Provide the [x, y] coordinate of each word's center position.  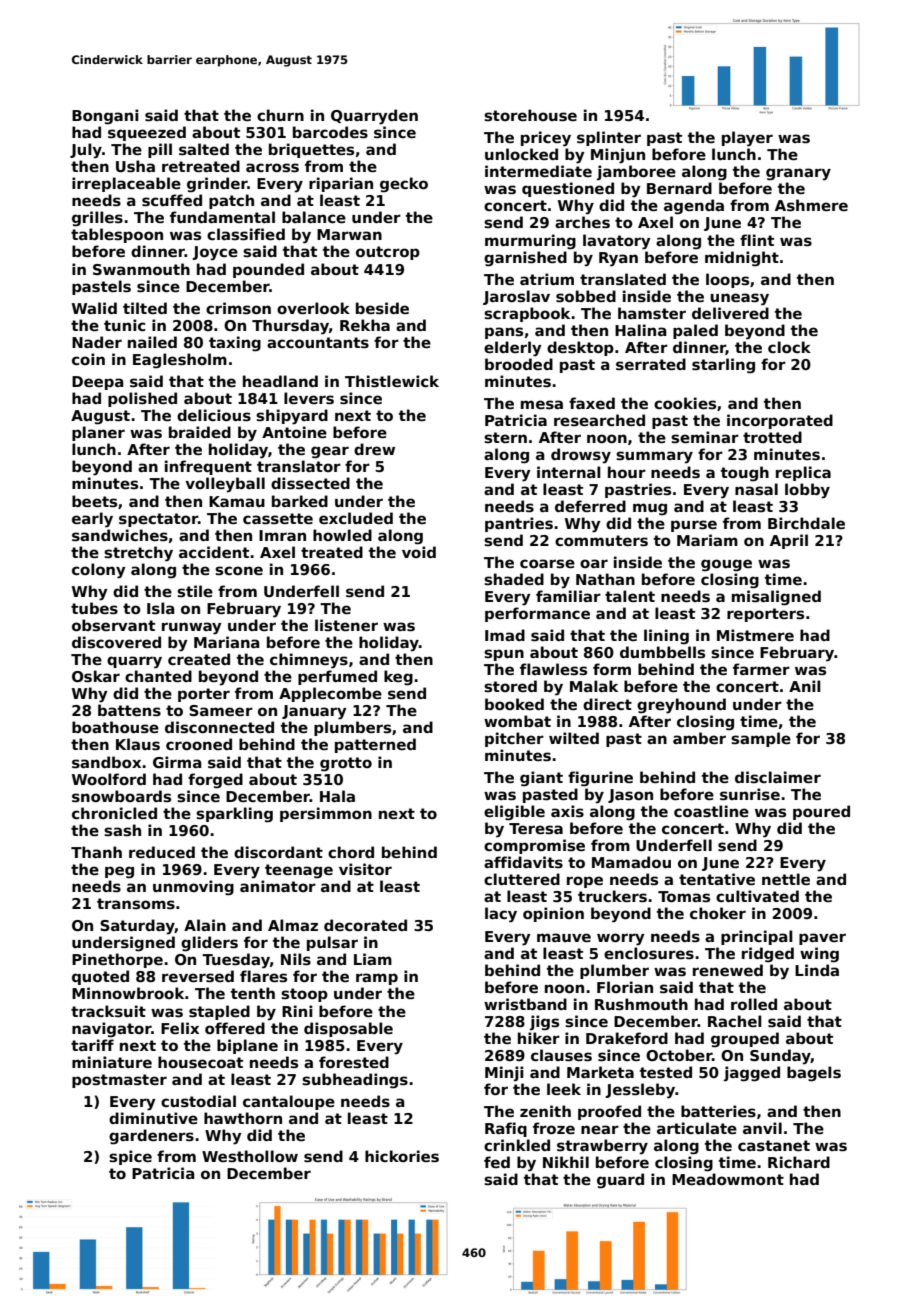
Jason [630, 796]
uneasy [739, 299]
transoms [136, 903]
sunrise [750, 794]
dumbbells [662, 652]
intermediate [538, 171]
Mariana [227, 642]
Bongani [105, 117]
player [747, 139]
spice [130, 1157]
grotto [346, 764]
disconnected [219, 727]
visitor [365, 869]
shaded [514, 579]
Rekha [365, 325]
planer [98, 433]
